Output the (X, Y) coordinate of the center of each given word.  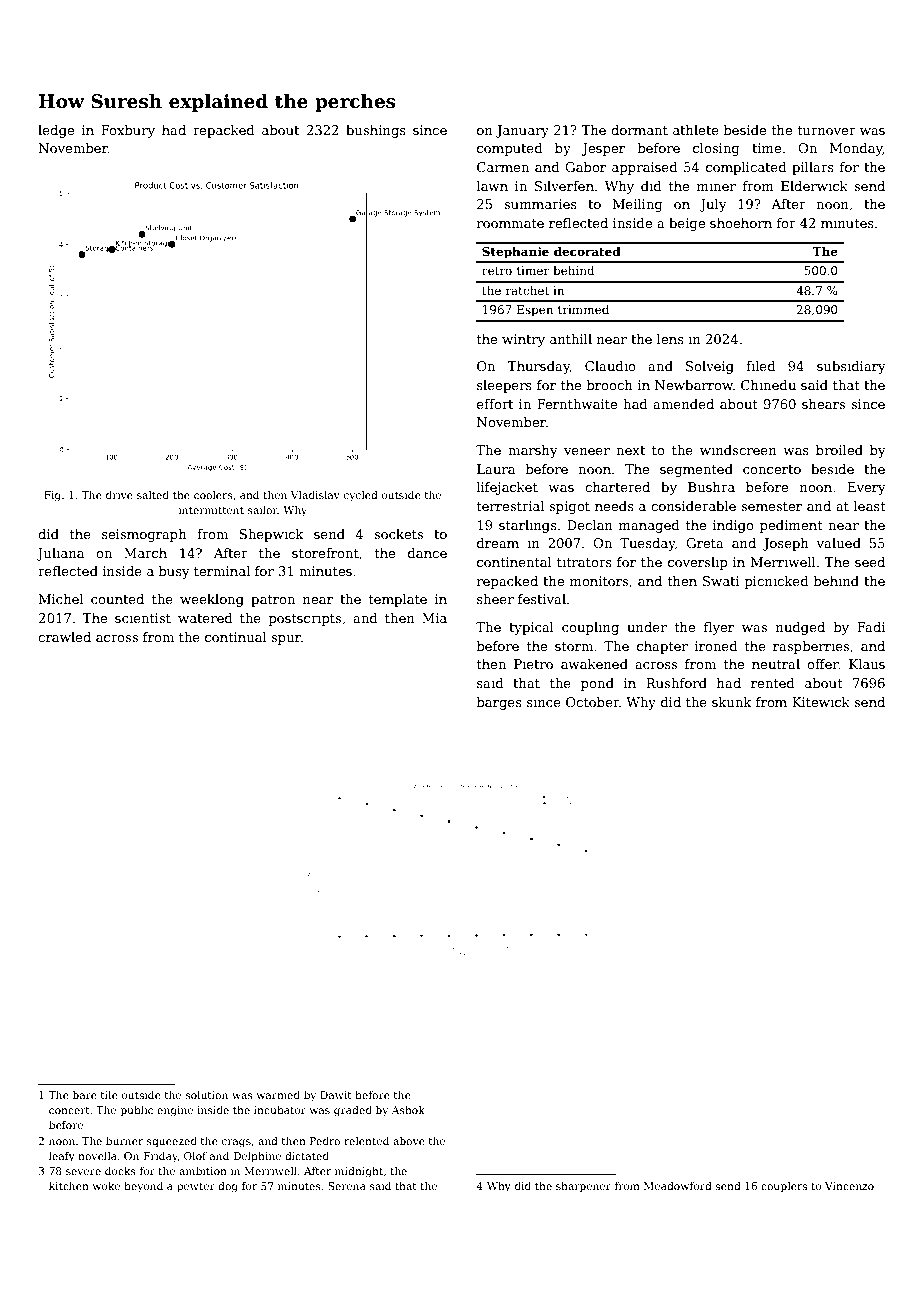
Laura (496, 469)
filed (761, 366)
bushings (376, 131)
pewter (196, 1187)
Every (867, 488)
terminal (222, 571)
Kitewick (821, 702)
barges (499, 703)
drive (119, 495)
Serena (347, 1186)
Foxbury (128, 131)
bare (85, 1095)
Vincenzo (849, 1186)
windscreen (738, 450)
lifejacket (507, 488)
